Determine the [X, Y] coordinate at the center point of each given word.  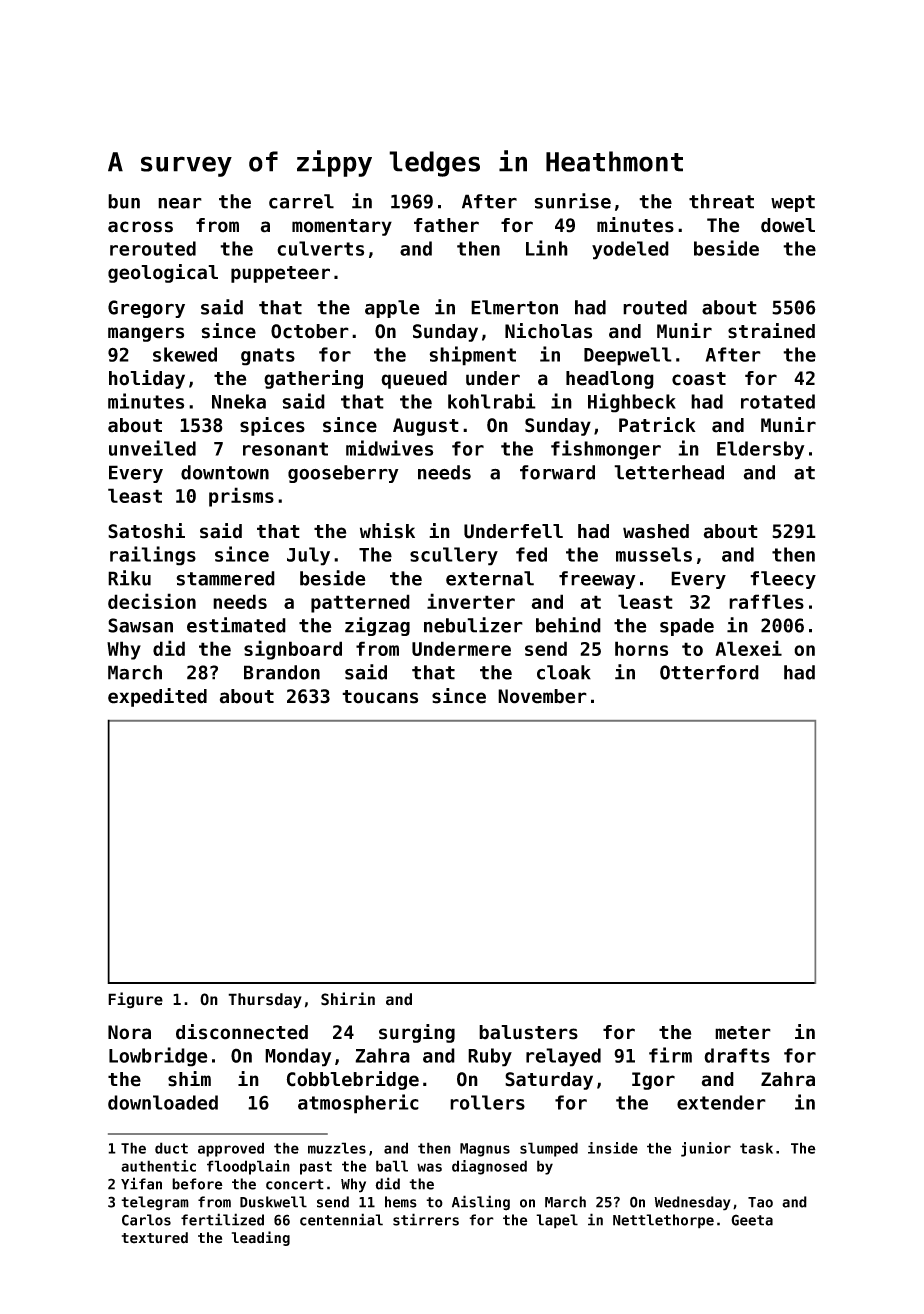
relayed [563, 1057]
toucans [380, 697]
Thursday [265, 1001]
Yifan [141, 1183]
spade [687, 627]
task [756, 1148]
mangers [146, 334]
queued [414, 380]
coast [699, 379]
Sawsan [140, 625]
